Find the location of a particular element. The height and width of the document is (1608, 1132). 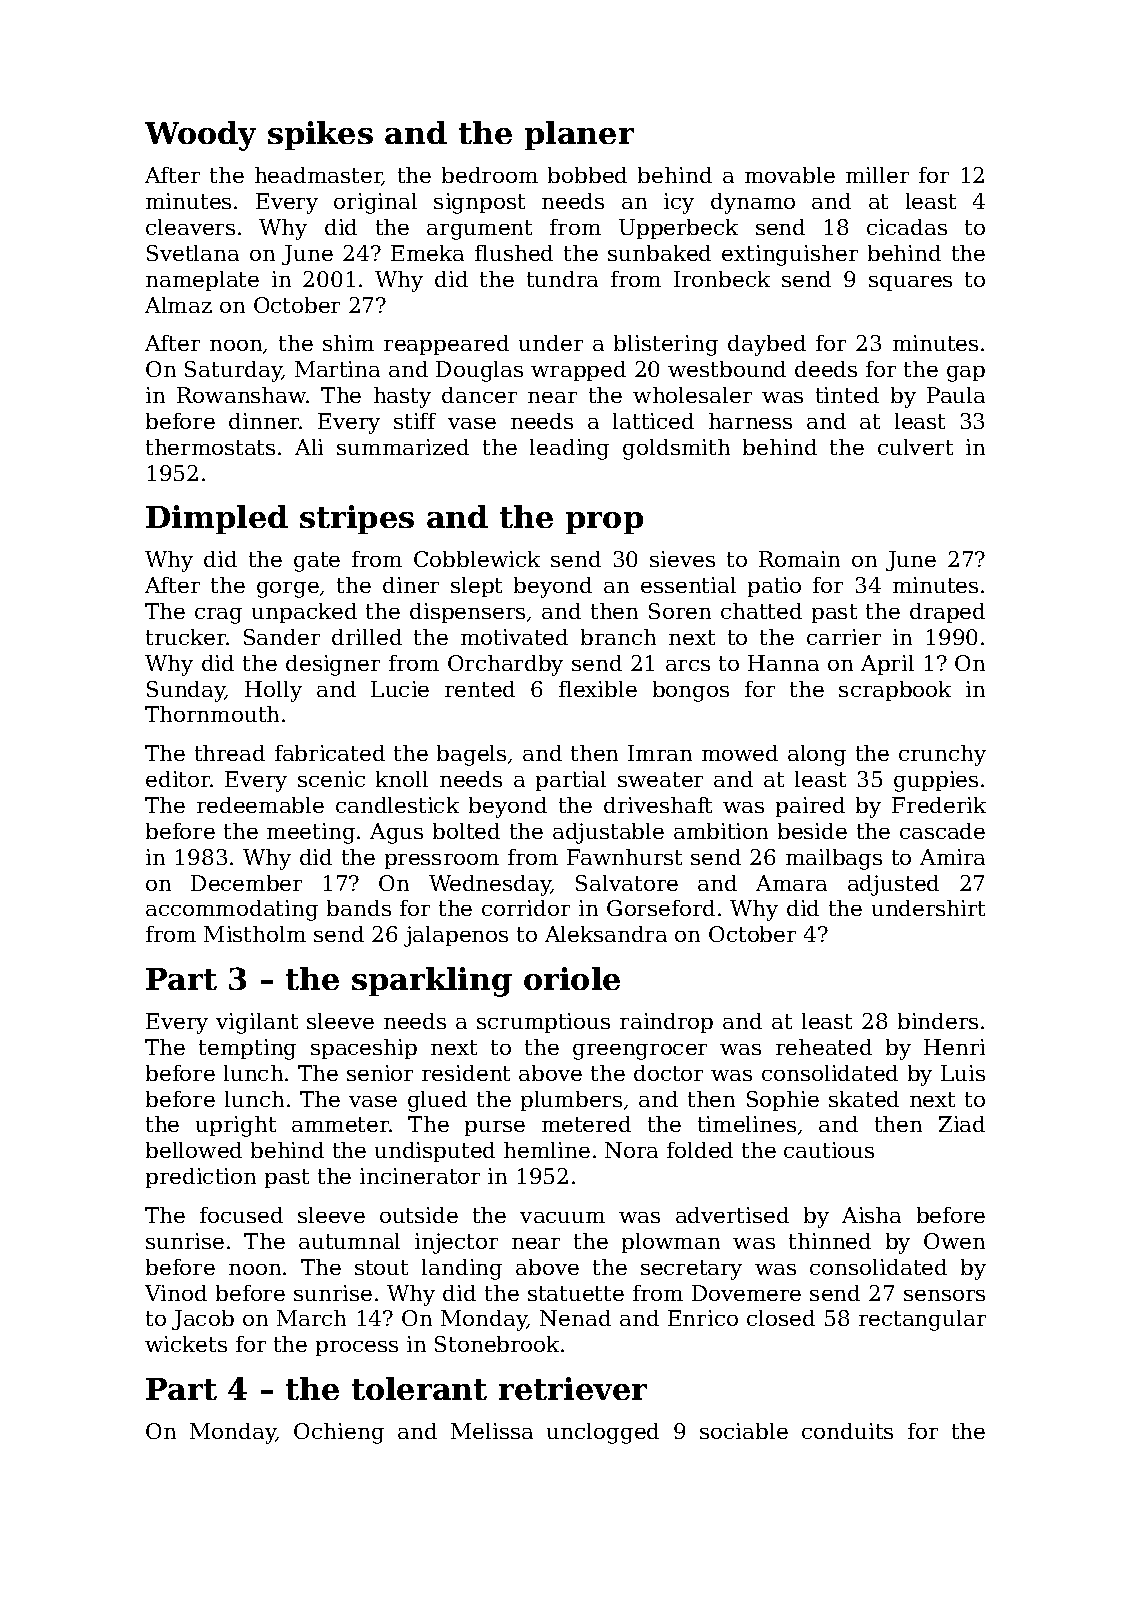

Paula is located at coordinates (956, 395).
